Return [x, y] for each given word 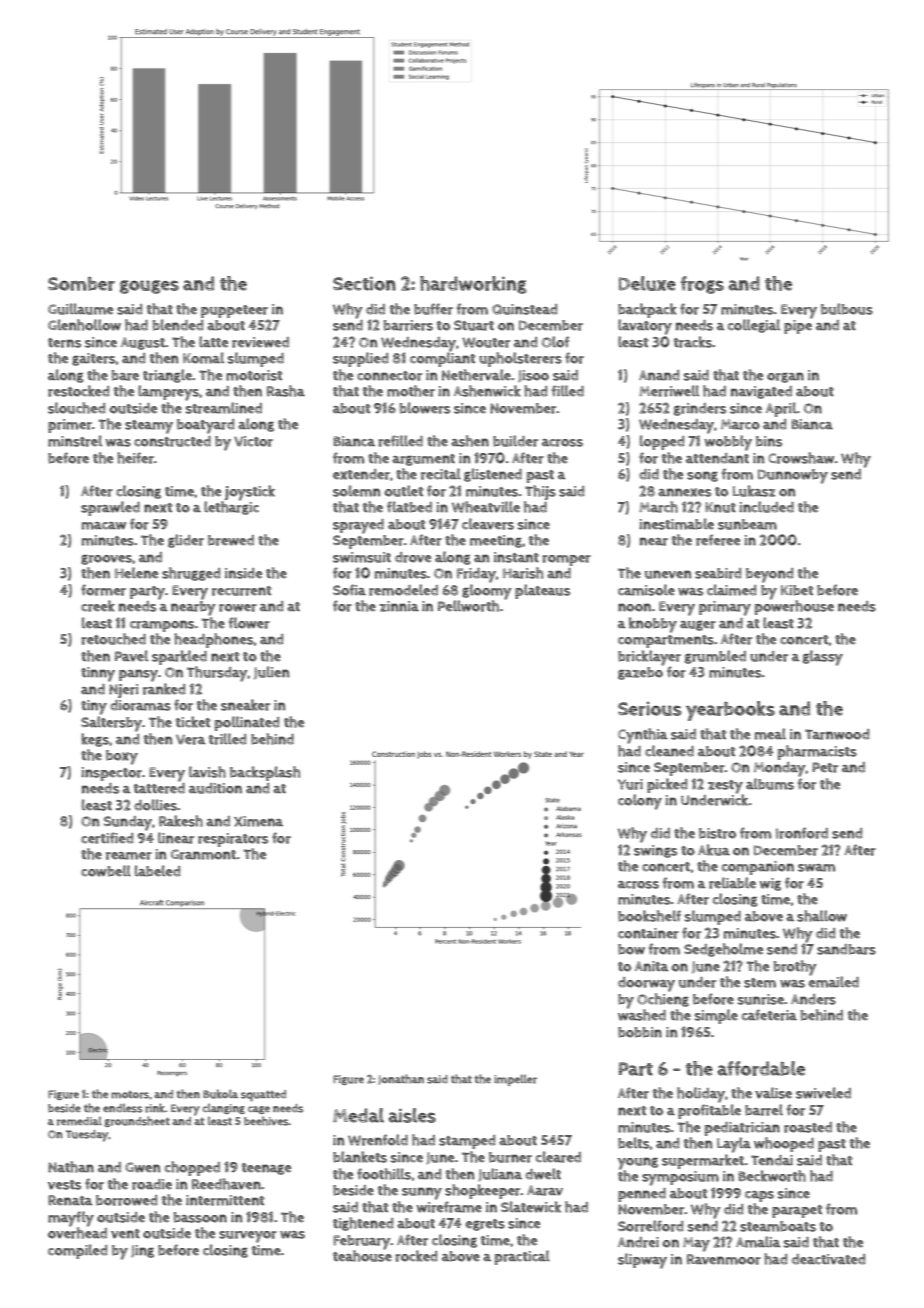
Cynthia [643, 736]
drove [413, 557]
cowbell [106, 871]
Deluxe [647, 283]
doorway [646, 984]
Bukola [220, 1094]
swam [816, 868]
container [648, 933]
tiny [94, 707]
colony [640, 802]
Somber [81, 284]
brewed [231, 540]
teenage [266, 1169]
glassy [823, 658]
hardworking [473, 285]
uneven [668, 574]
